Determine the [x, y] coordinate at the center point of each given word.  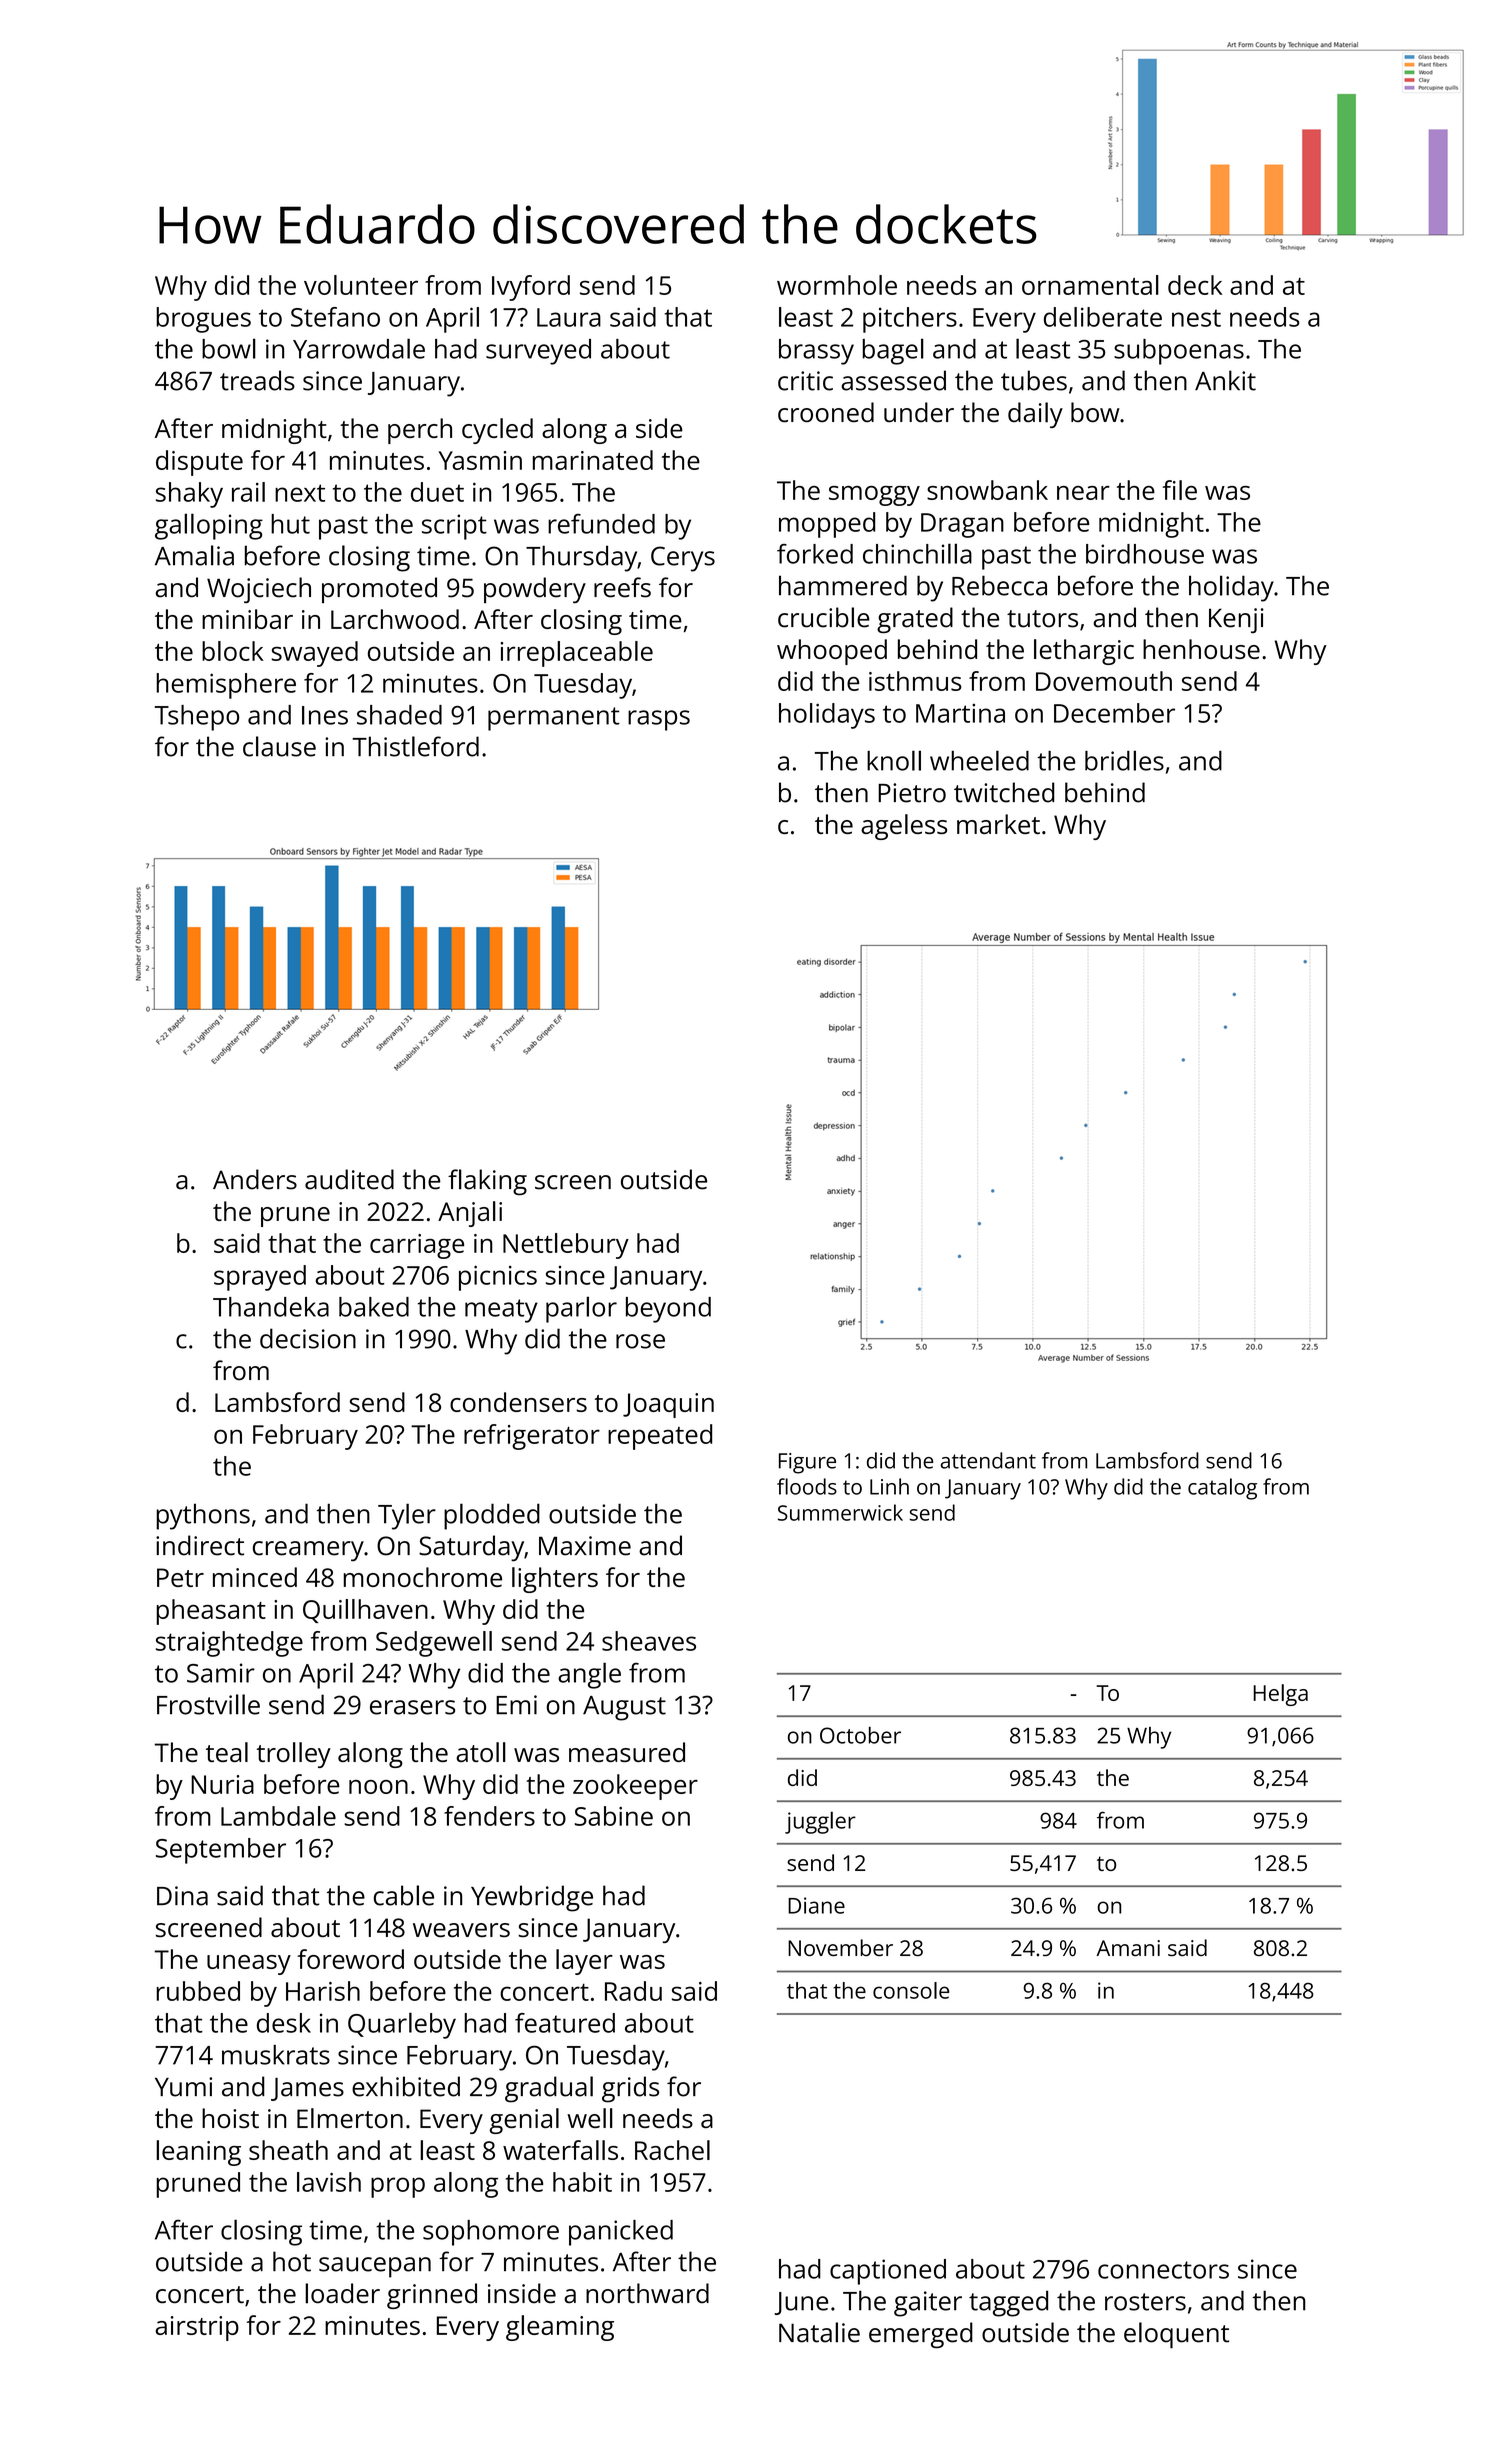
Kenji [1236, 620]
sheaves [649, 1641]
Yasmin [480, 460]
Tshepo [197, 718]
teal [227, 1752]
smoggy [874, 496]
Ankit [1225, 380]
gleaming [560, 2328]
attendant [988, 1460]
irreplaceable [576, 654]
